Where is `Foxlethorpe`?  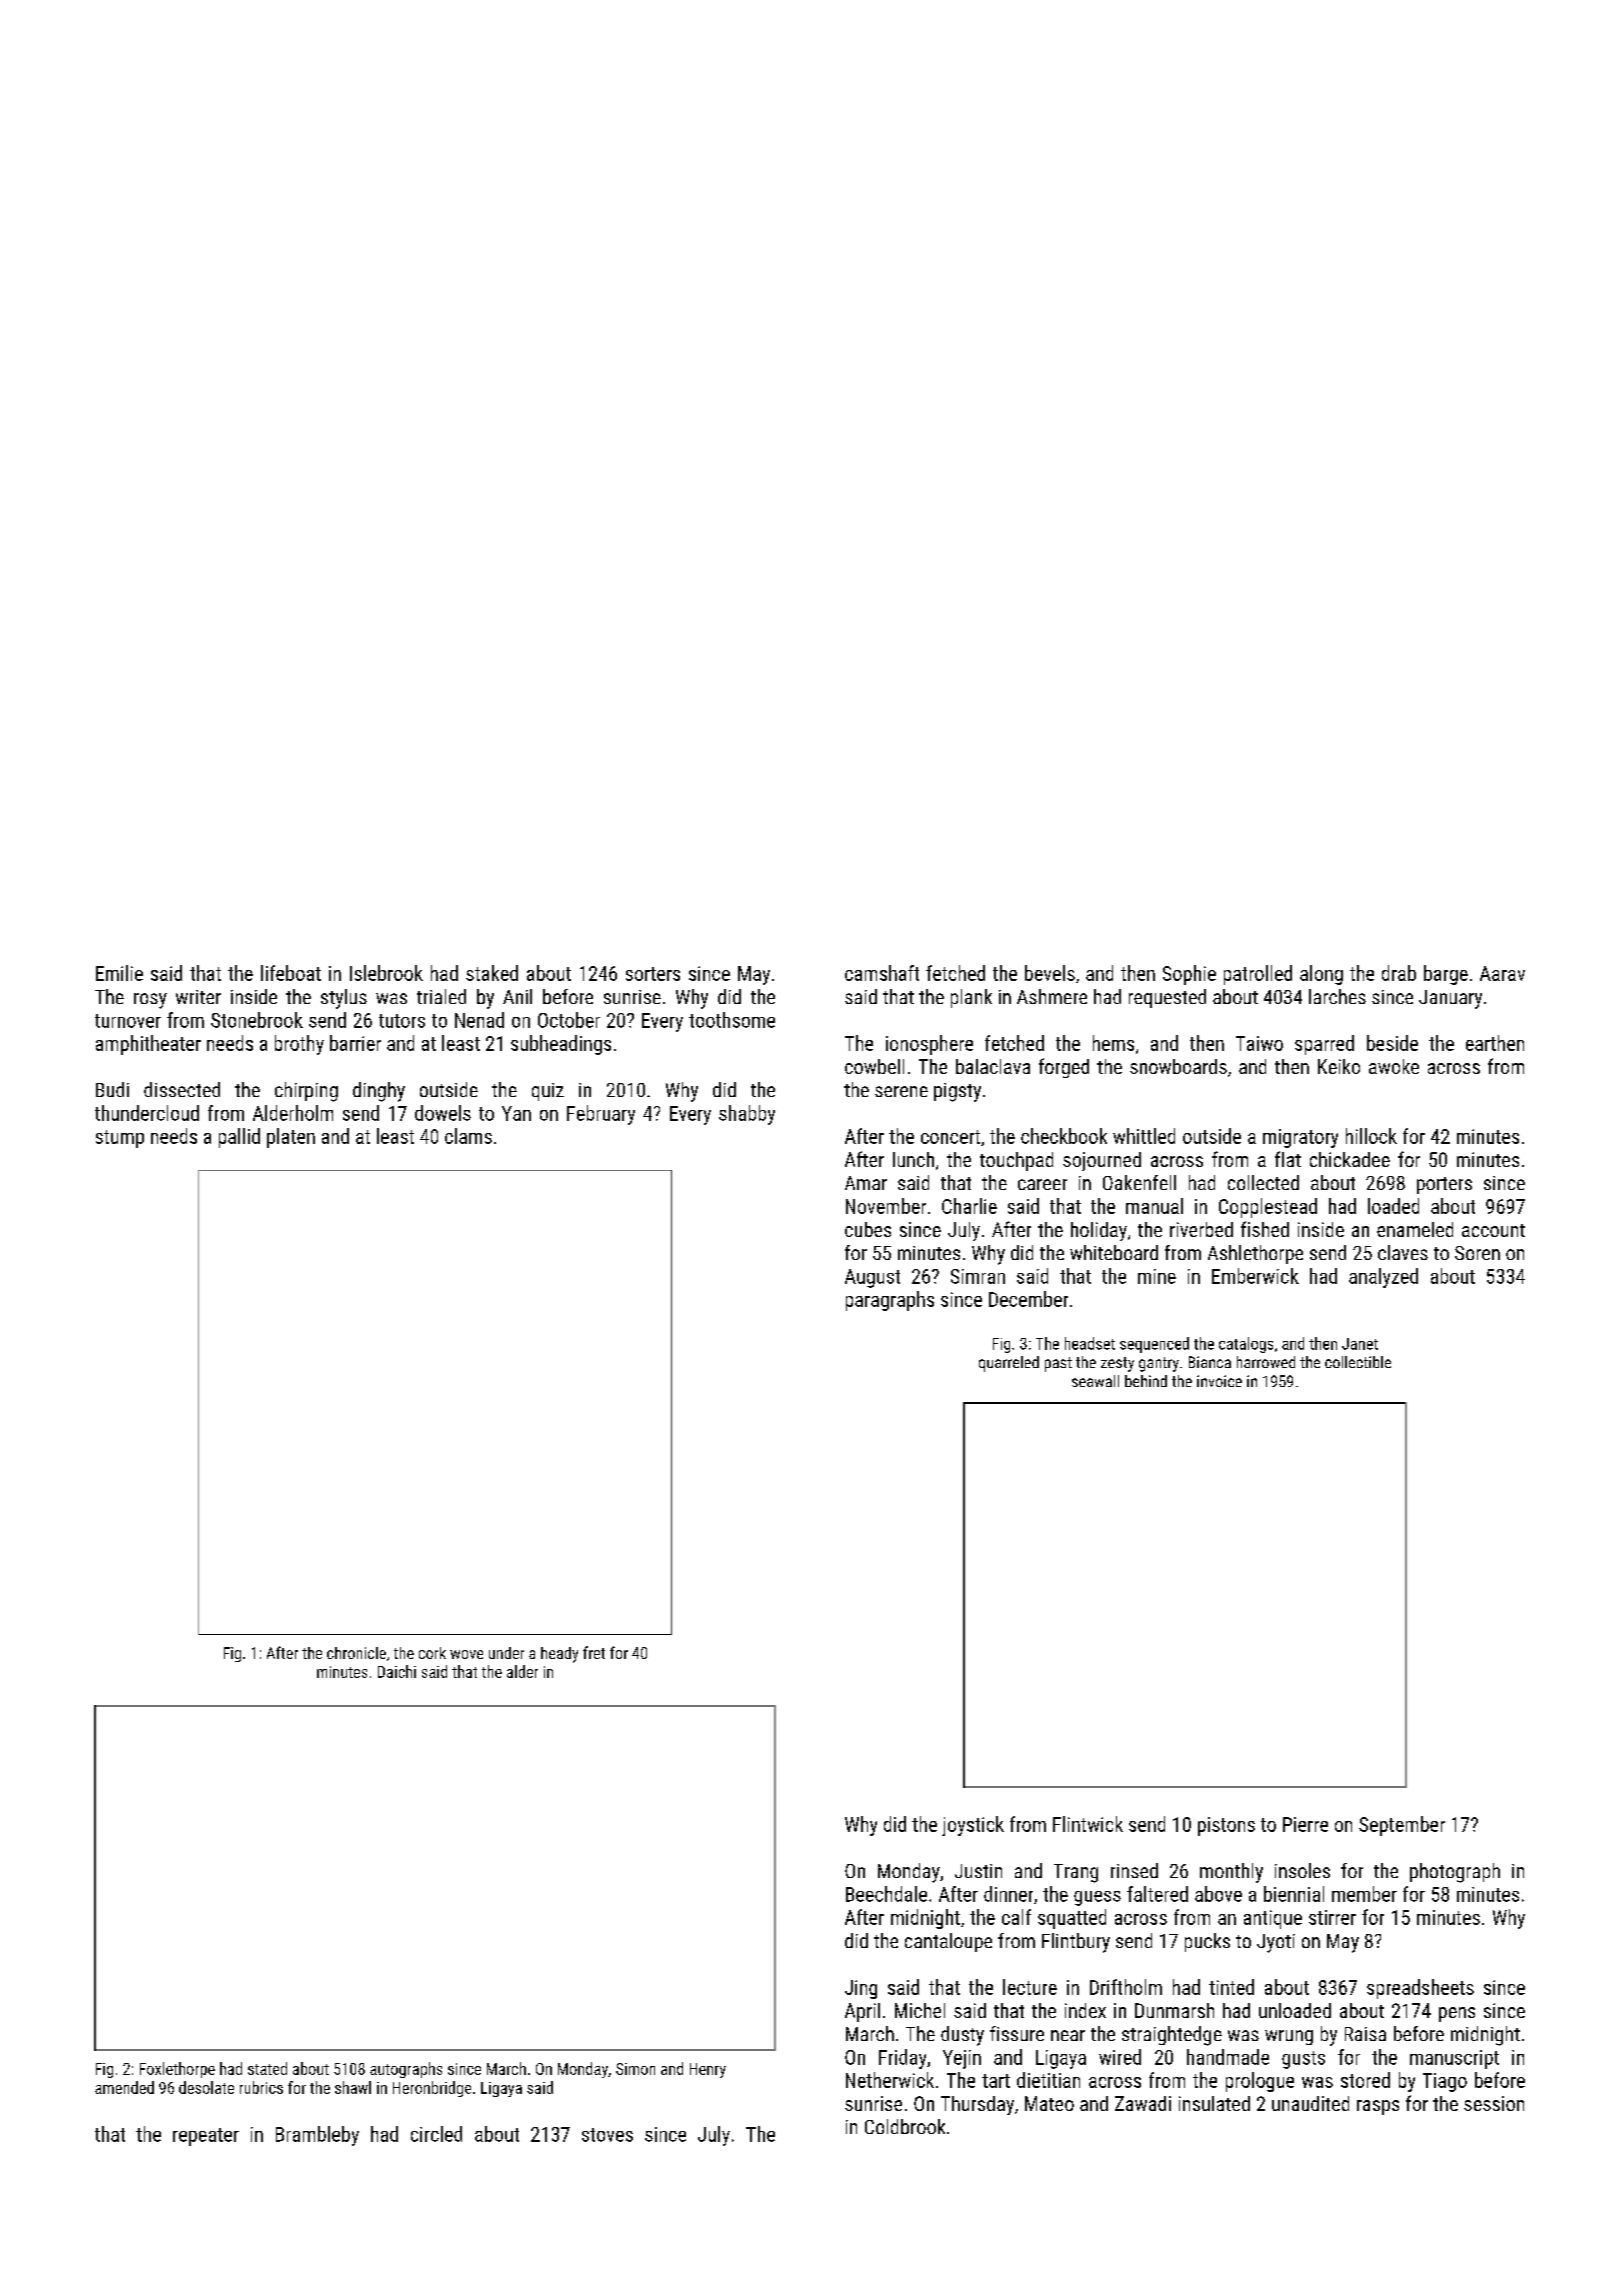
Foxlethorpe is located at coordinates (177, 2070).
